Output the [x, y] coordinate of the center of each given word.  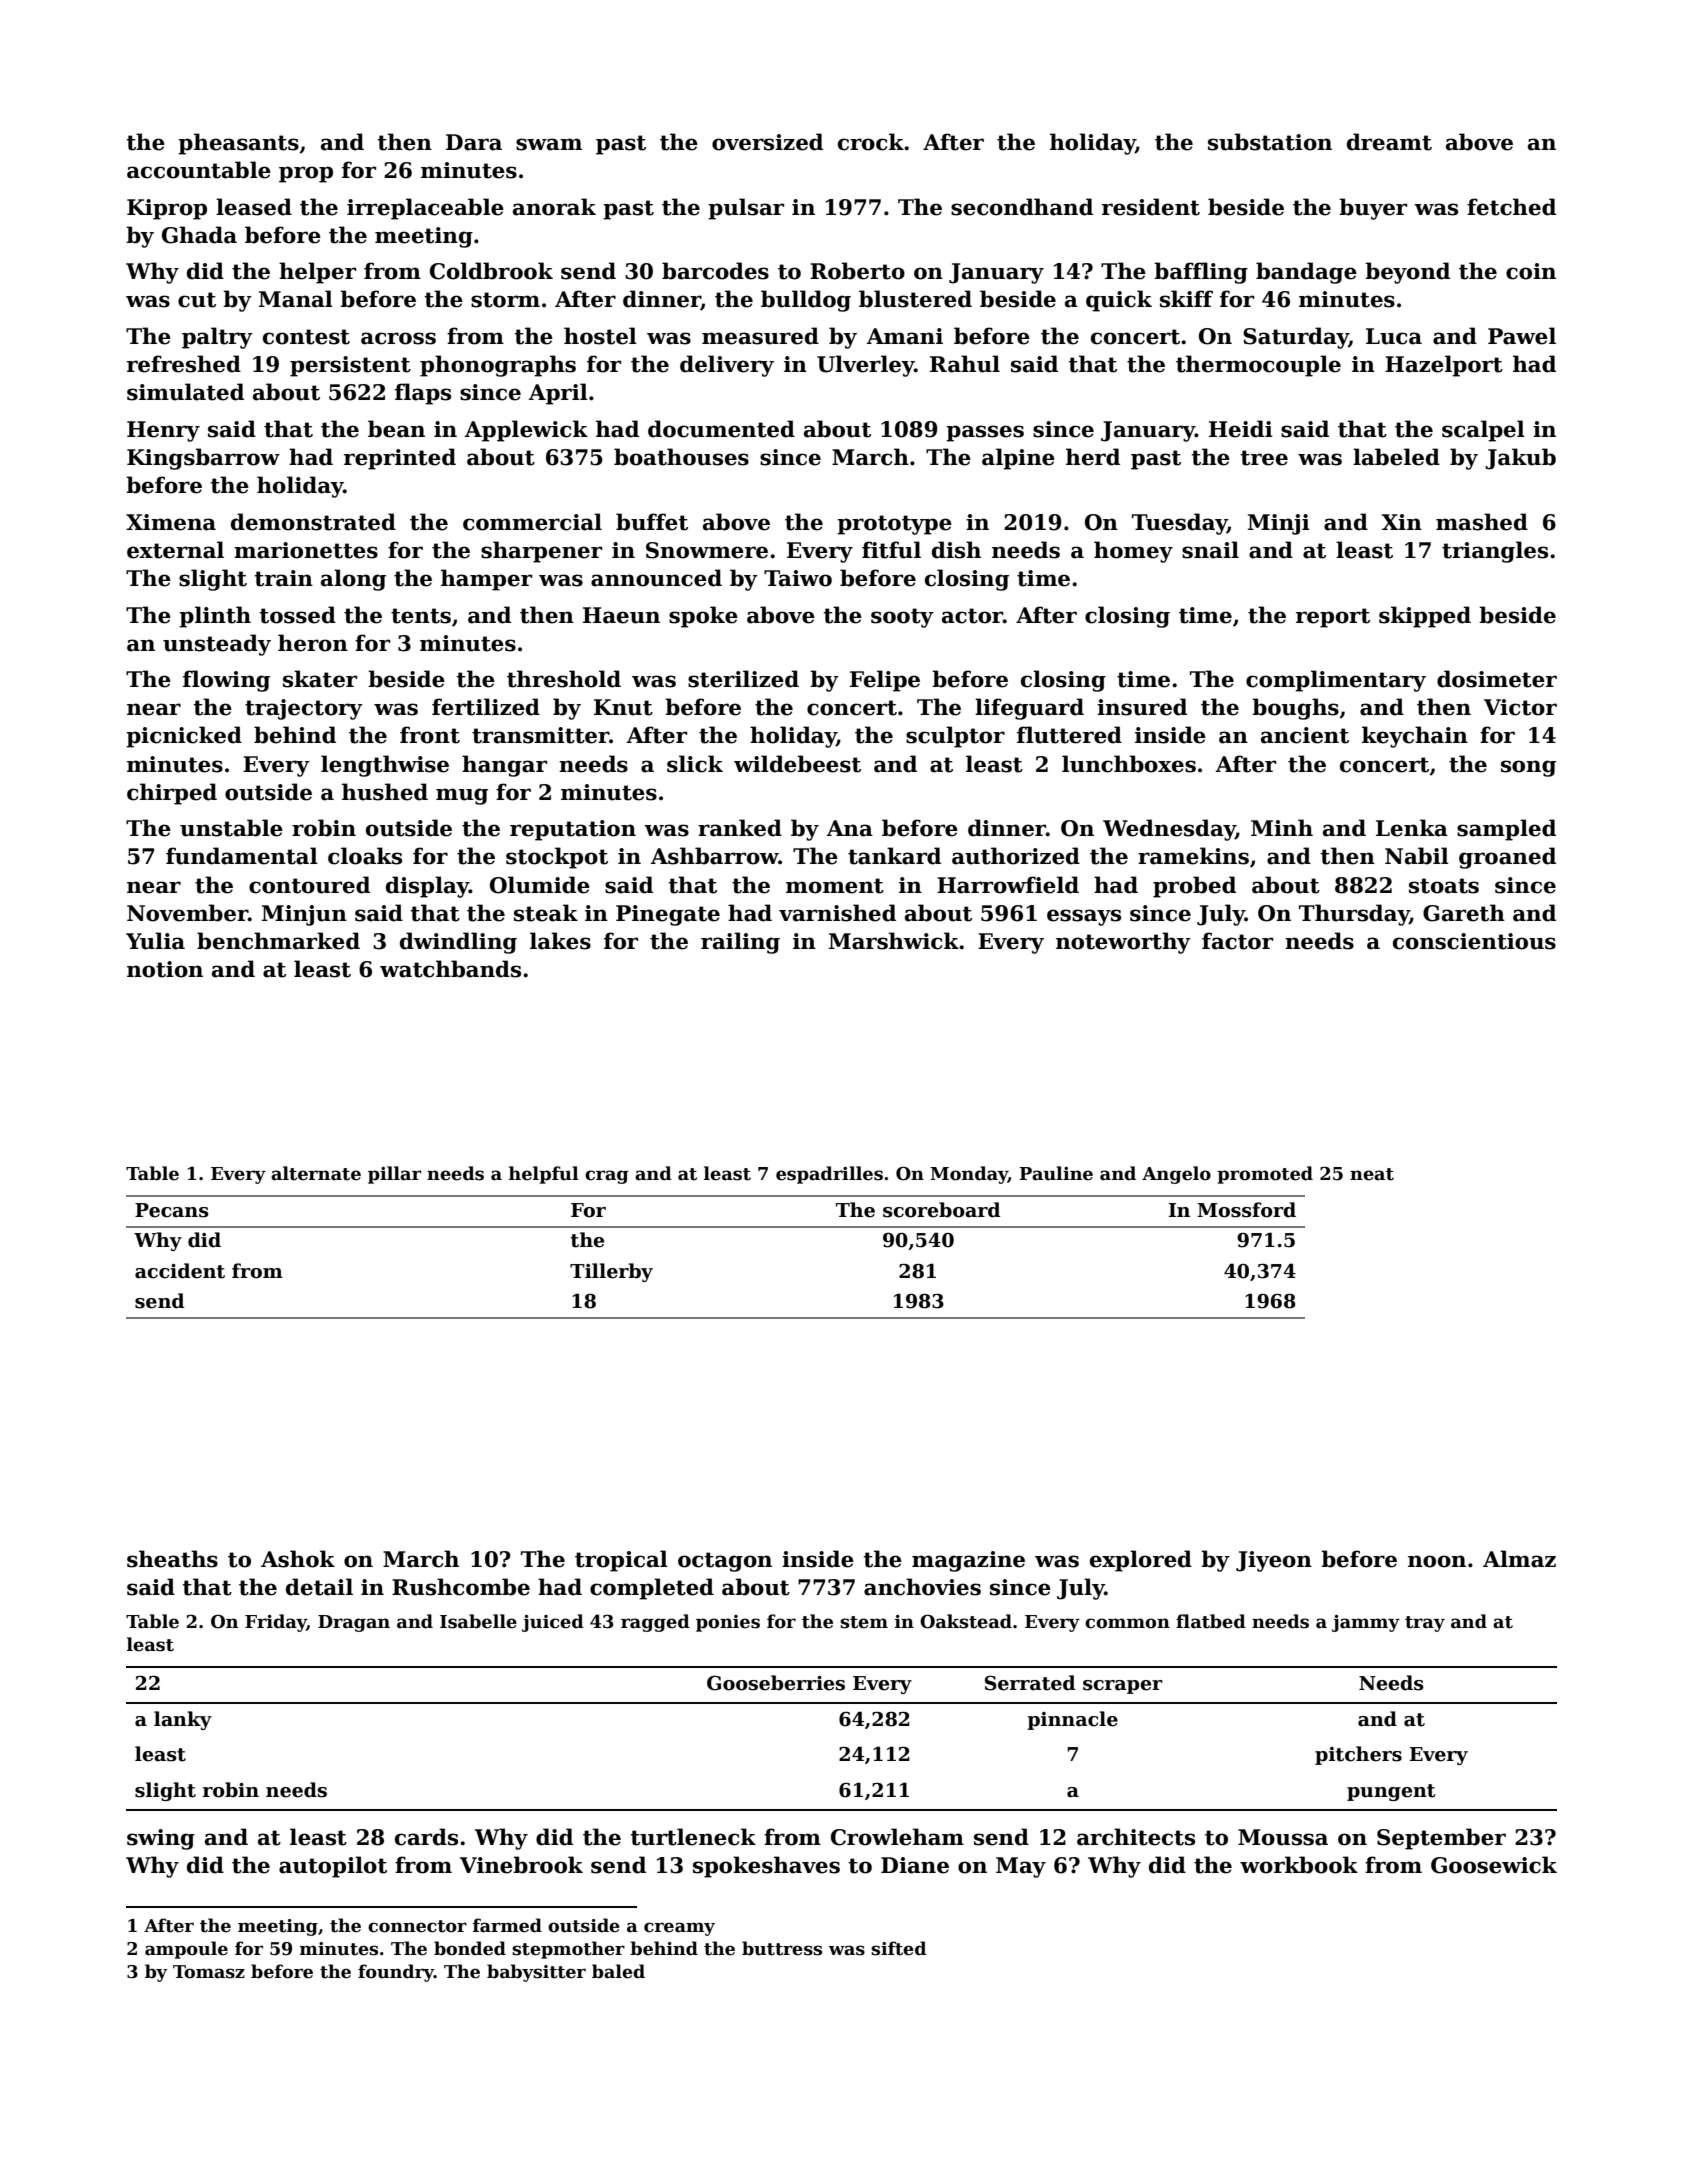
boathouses [681, 457]
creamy [679, 1929]
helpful [544, 1175]
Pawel [1522, 336]
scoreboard [942, 1210]
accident [180, 1271]
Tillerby [611, 1272]
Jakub [1520, 459]
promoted [1265, 1175]
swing [161, 1839]
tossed [298, 615]
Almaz [1519, 1559]
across [398, 338]
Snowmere [707, 550]
